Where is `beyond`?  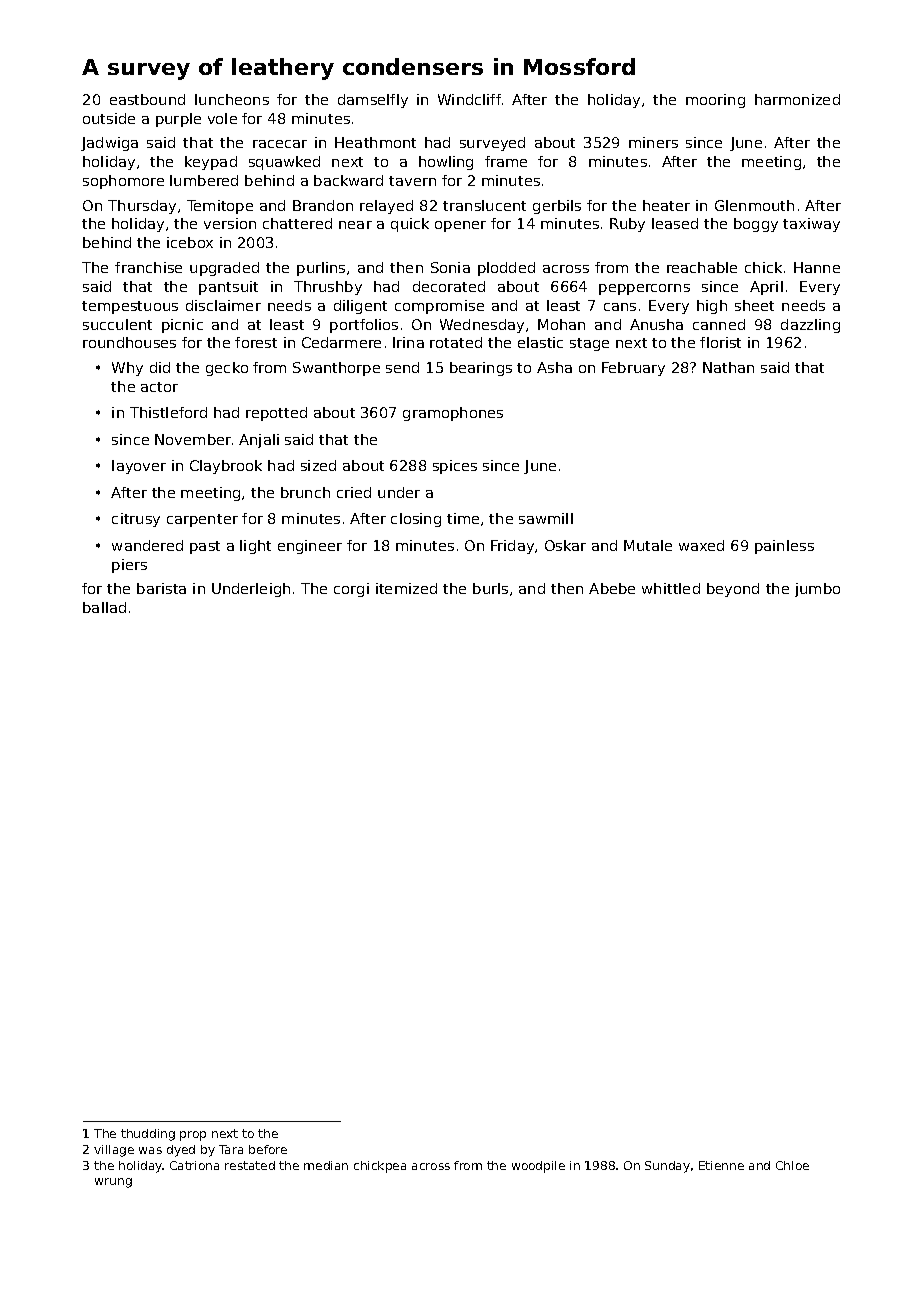
beyond is located at coordinates (733, 590).
